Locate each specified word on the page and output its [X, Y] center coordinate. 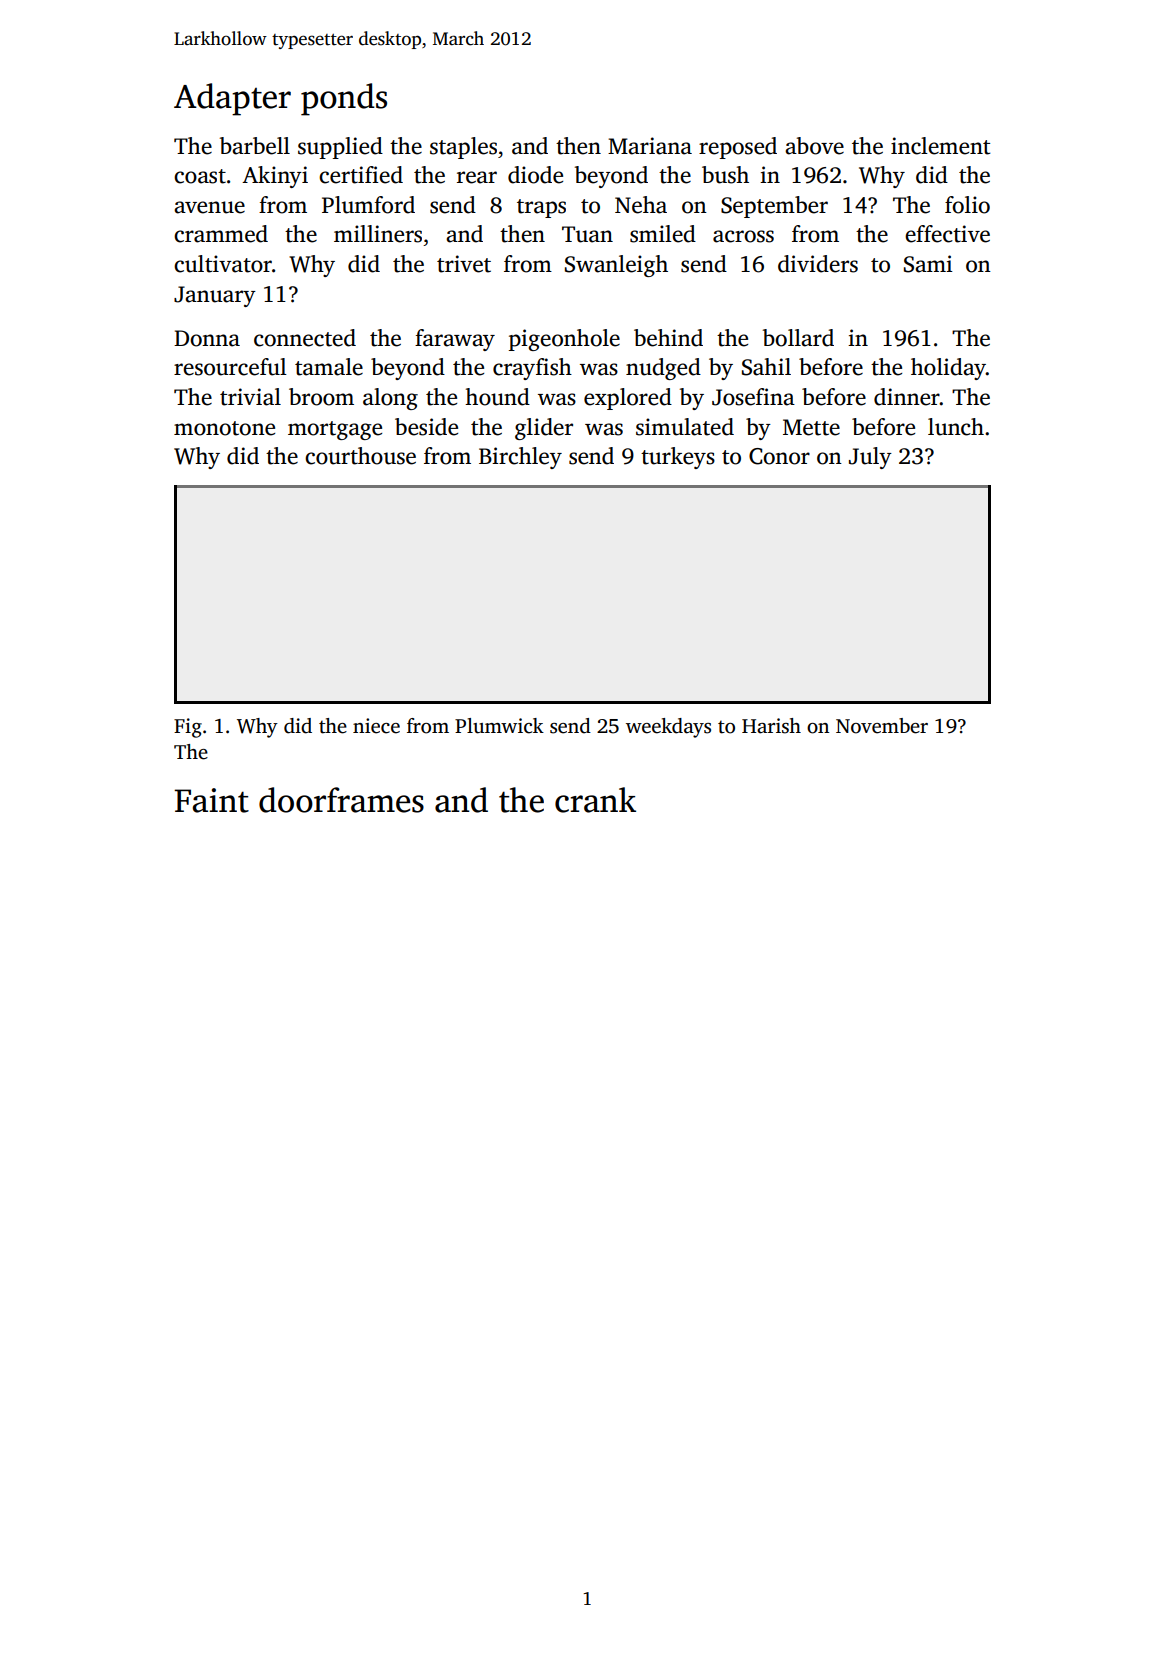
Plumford [368, 205]
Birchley [520, 458]
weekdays [668, 728]
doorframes [341, 800]
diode [535, 175]
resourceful [230, 367]
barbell [255, 146]
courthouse [360, 456]
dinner [907, 397]
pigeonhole [564, 340]
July [870, 458]
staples [463, 148]
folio [967, 205]
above [814, 146]
